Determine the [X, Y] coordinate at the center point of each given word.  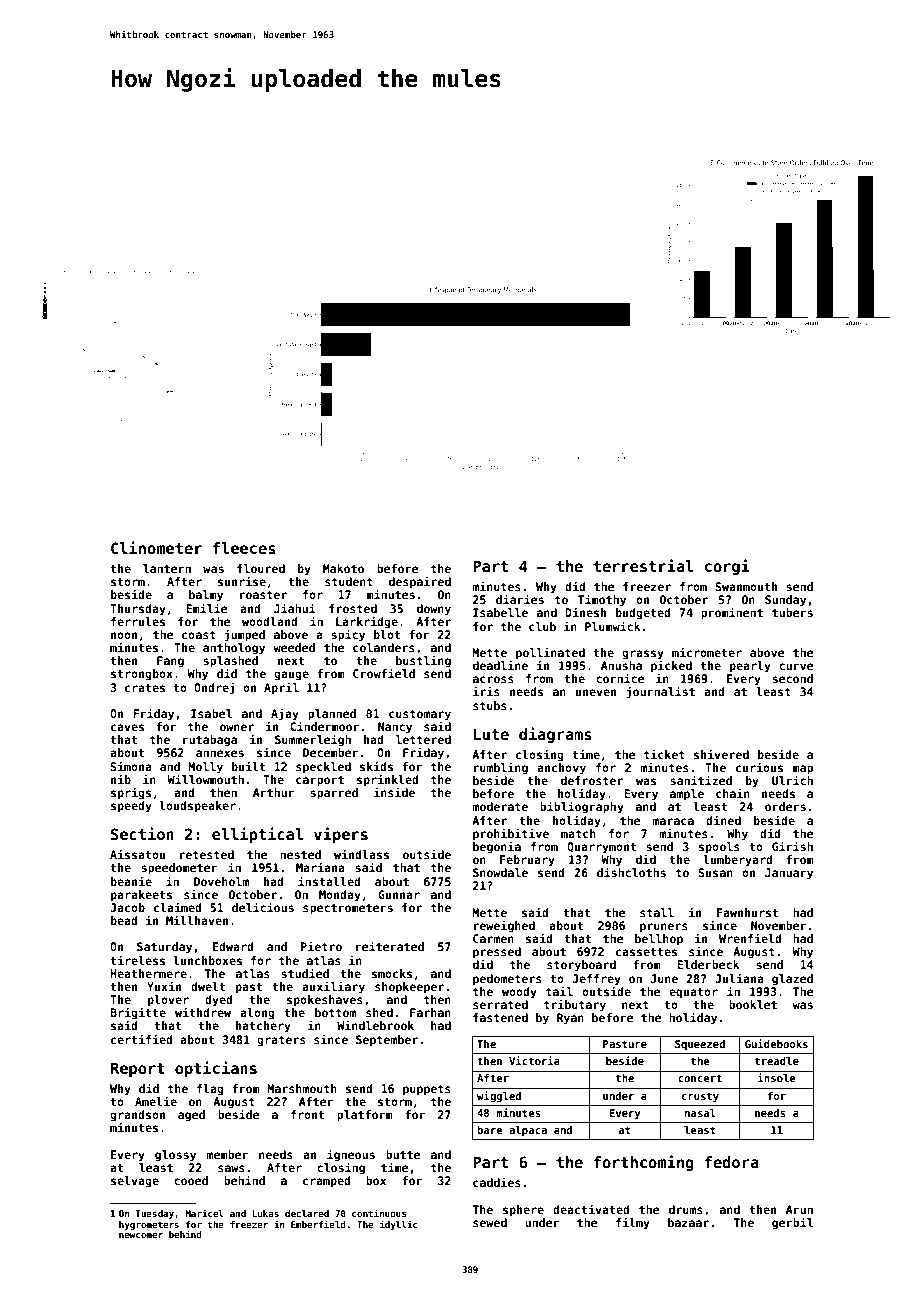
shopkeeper [409, 988]
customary [420, 715]
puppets [427, 1090]
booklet [753, 1004]
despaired [420, 582]
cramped [326, 1182]
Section [142, 833]
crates [145, 688]
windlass [361, 854]
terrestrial [643, 565]
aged [191, 1116]
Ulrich [792, 780]
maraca [673, 821]
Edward [233, 946]
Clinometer [156, 547]
